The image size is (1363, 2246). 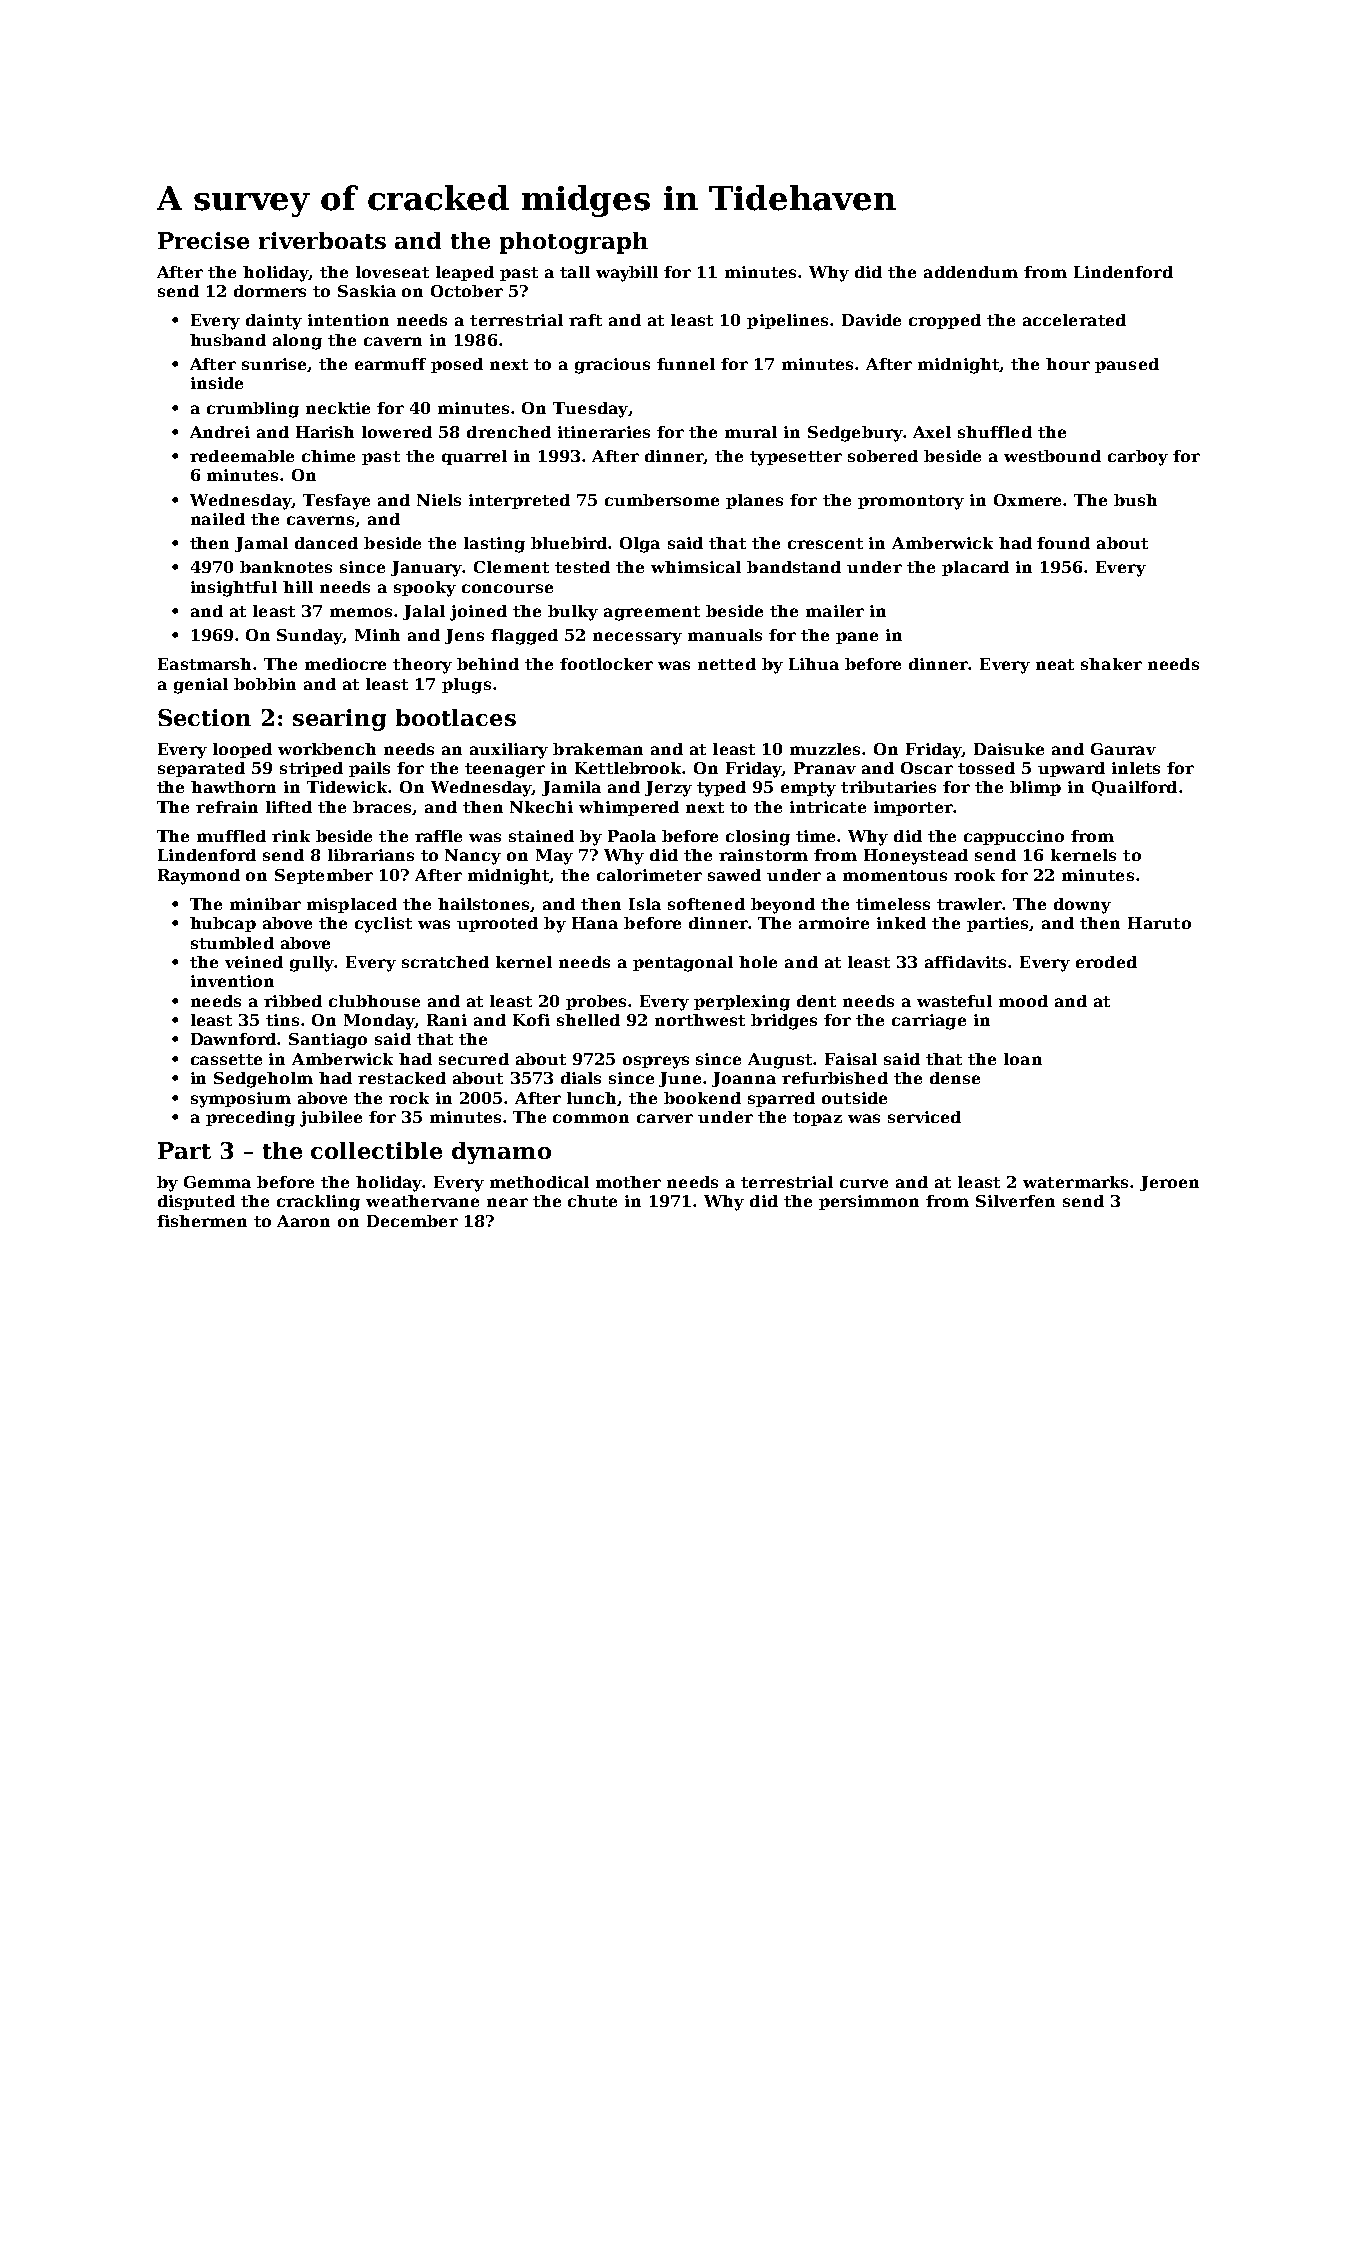 I want to click on chime, so click(x=328, y=456).
